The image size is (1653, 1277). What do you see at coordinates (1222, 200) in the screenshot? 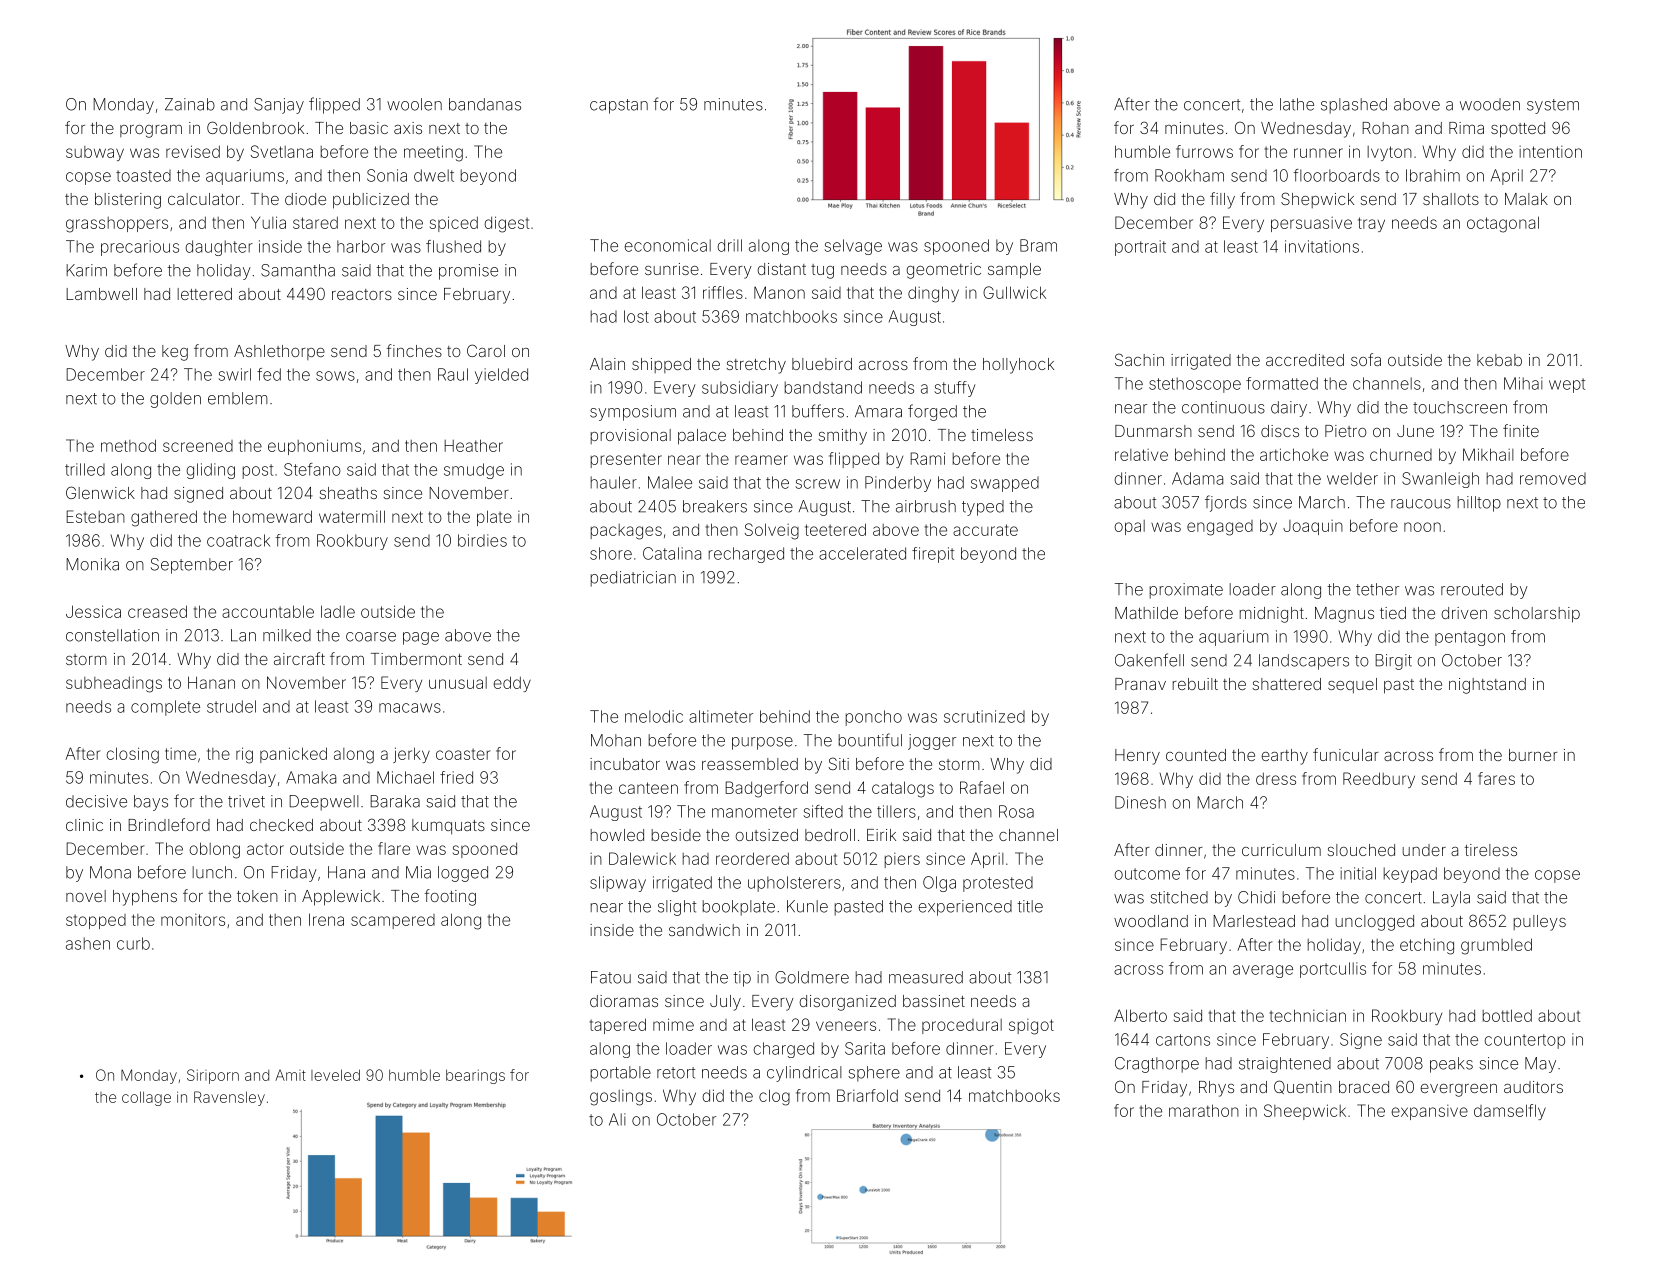
I see `filly` at bounding box center [1222, 200].
